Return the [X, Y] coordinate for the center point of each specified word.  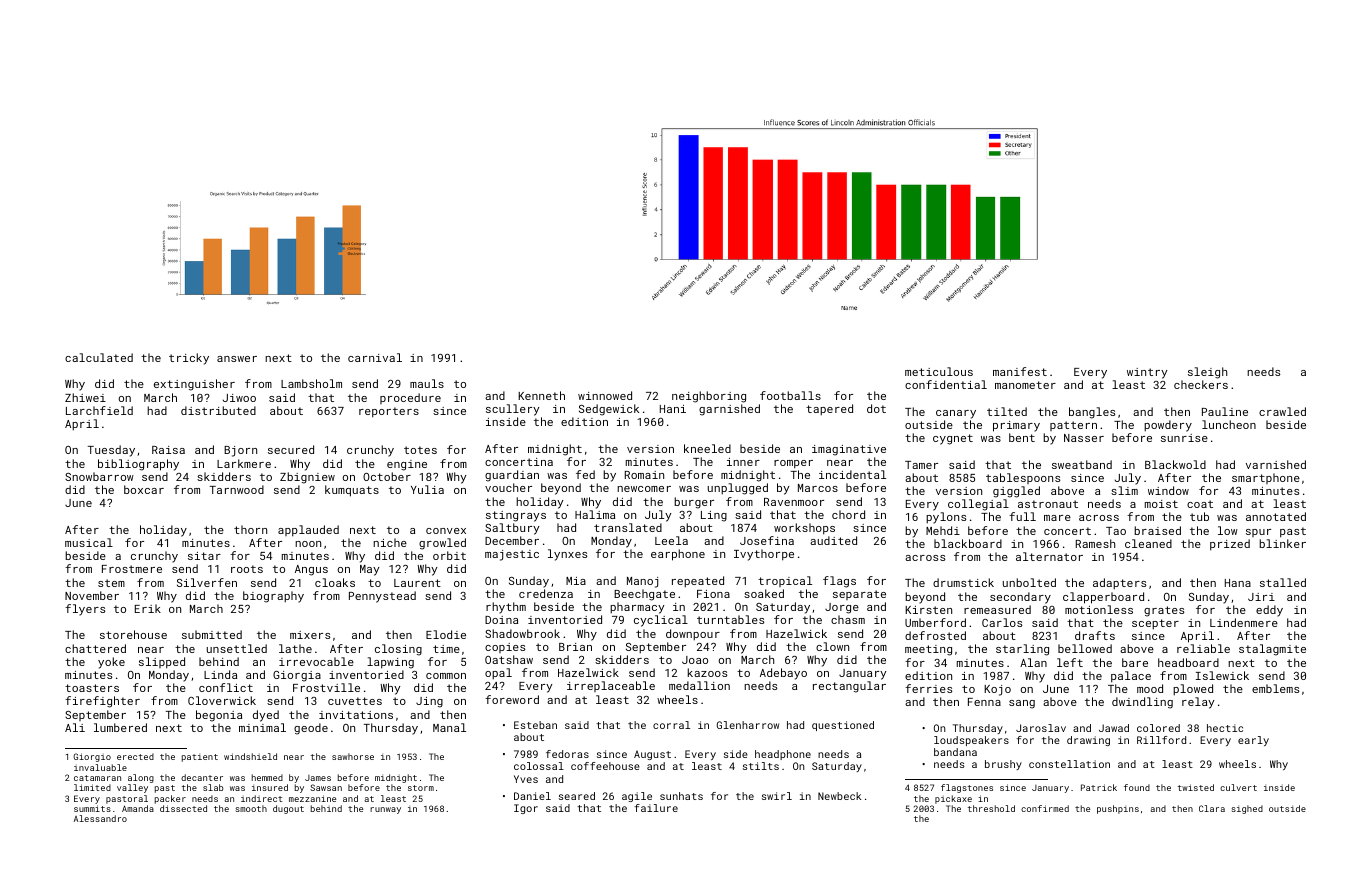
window [1168, 490]
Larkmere [244, 463]
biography [273, 597]
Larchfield [99, 410]
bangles [1092, 413]
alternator [1049, 556]
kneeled [707, 448]
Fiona [713, 594]
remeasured [997, 609]
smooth [251, 808]
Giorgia [297, 676]
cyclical [661, 621]
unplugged [738, 489]
